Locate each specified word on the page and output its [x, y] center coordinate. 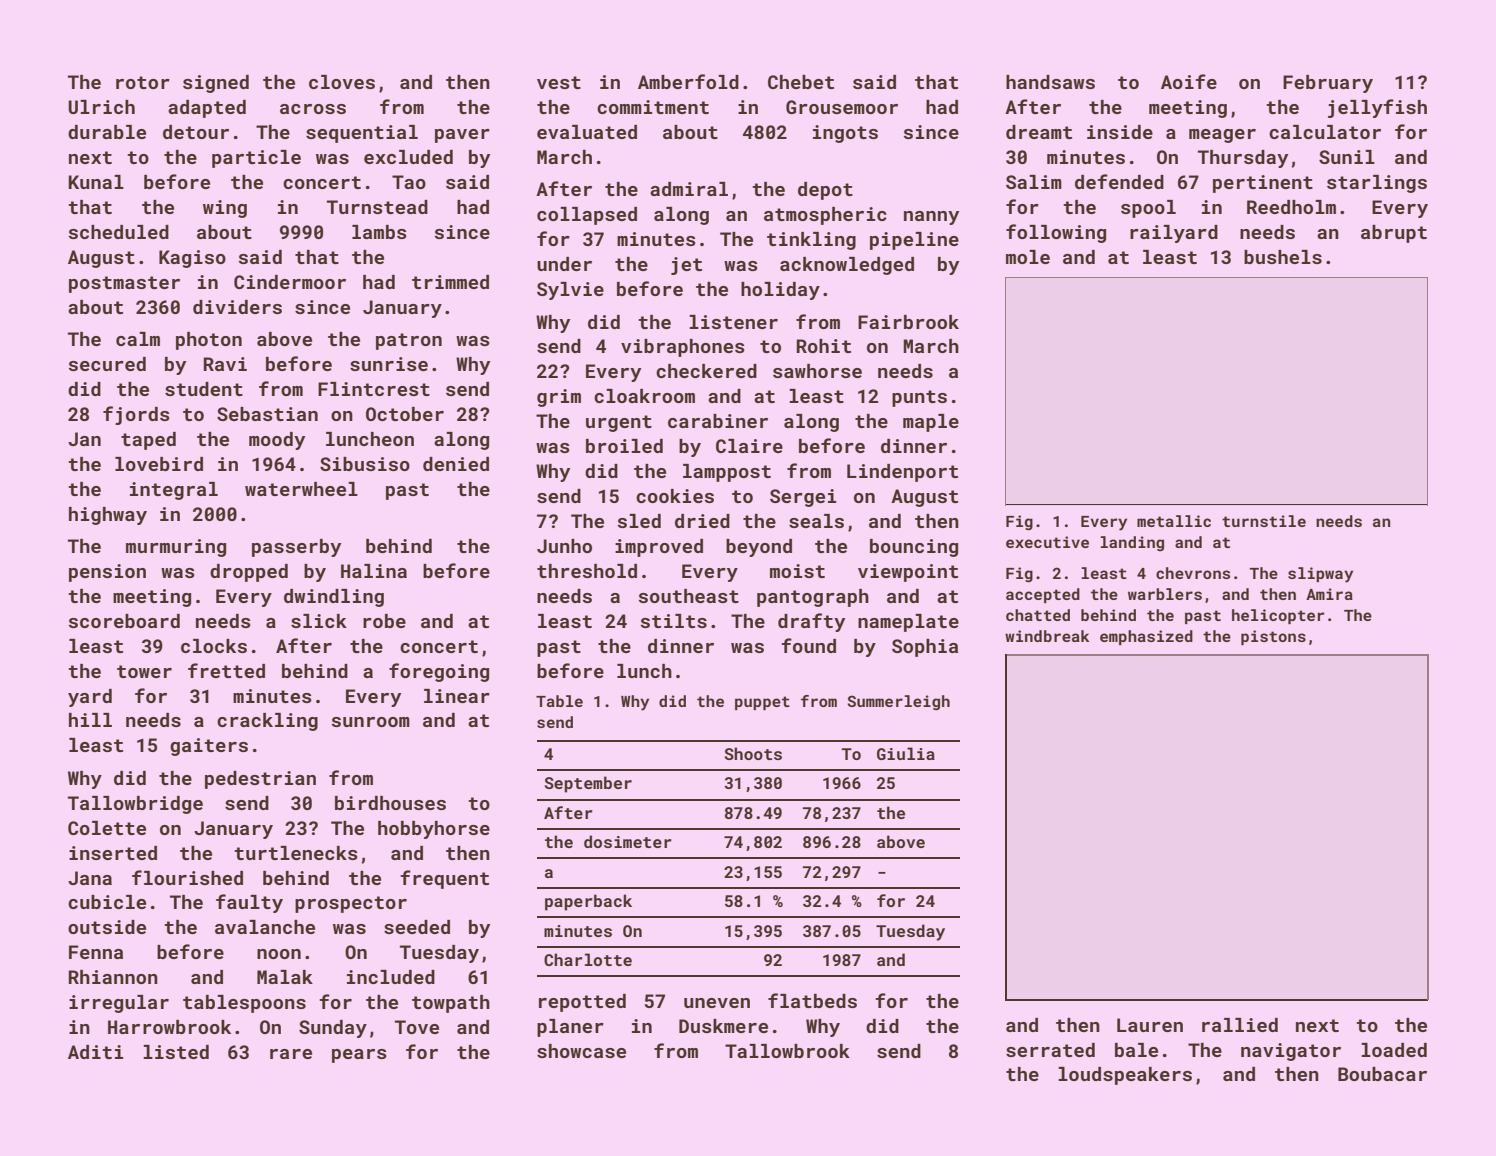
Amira [1329, 594]
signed [216, 84]
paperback [588, 902]
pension [107, 573]
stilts [674, 621]
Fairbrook [908, 322]
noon [279, 954]
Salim [1034, 182]
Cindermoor [290, 282]
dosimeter [628, 841]
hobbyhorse [434, 830]
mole [1028, 257]
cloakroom [644, 396]
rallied [1240, 1025]
